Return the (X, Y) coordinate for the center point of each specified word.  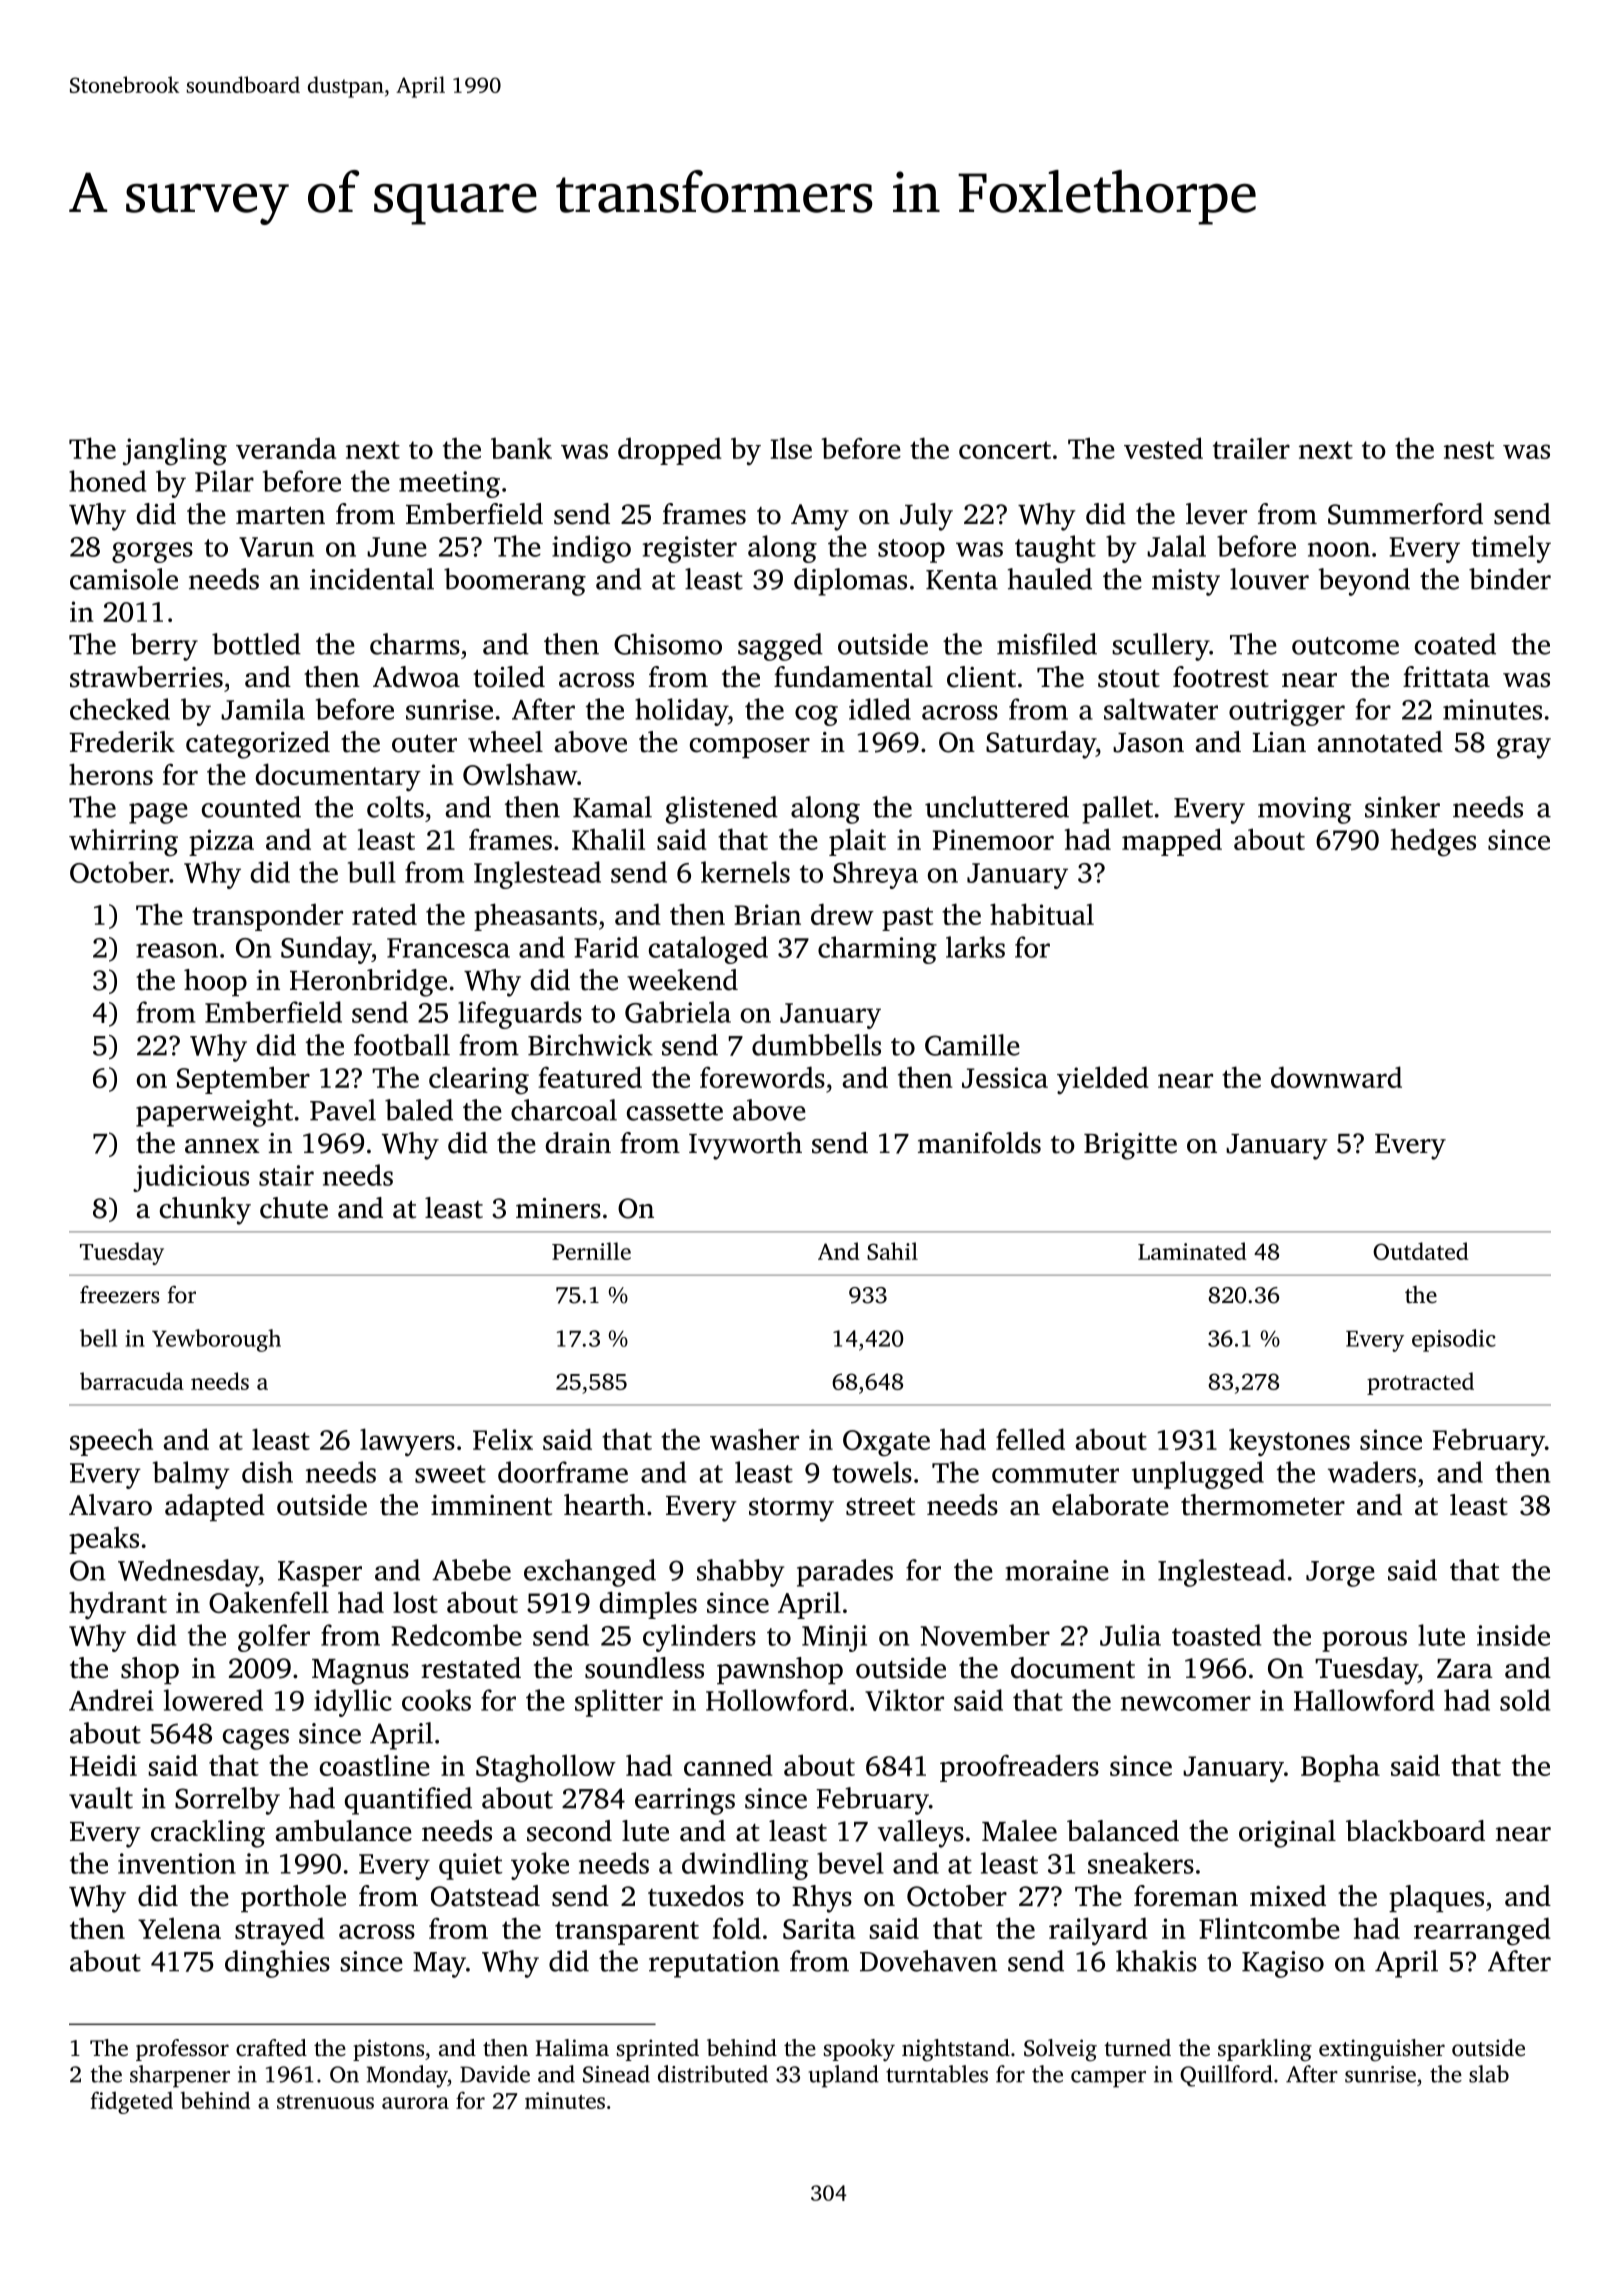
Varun (276, 547)
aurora (415, 2103)
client (981, 677)
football (402, 1045)
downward (1336, 1077)
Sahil (892, 1251)
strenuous (325, 2102)
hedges (1433, 842)
